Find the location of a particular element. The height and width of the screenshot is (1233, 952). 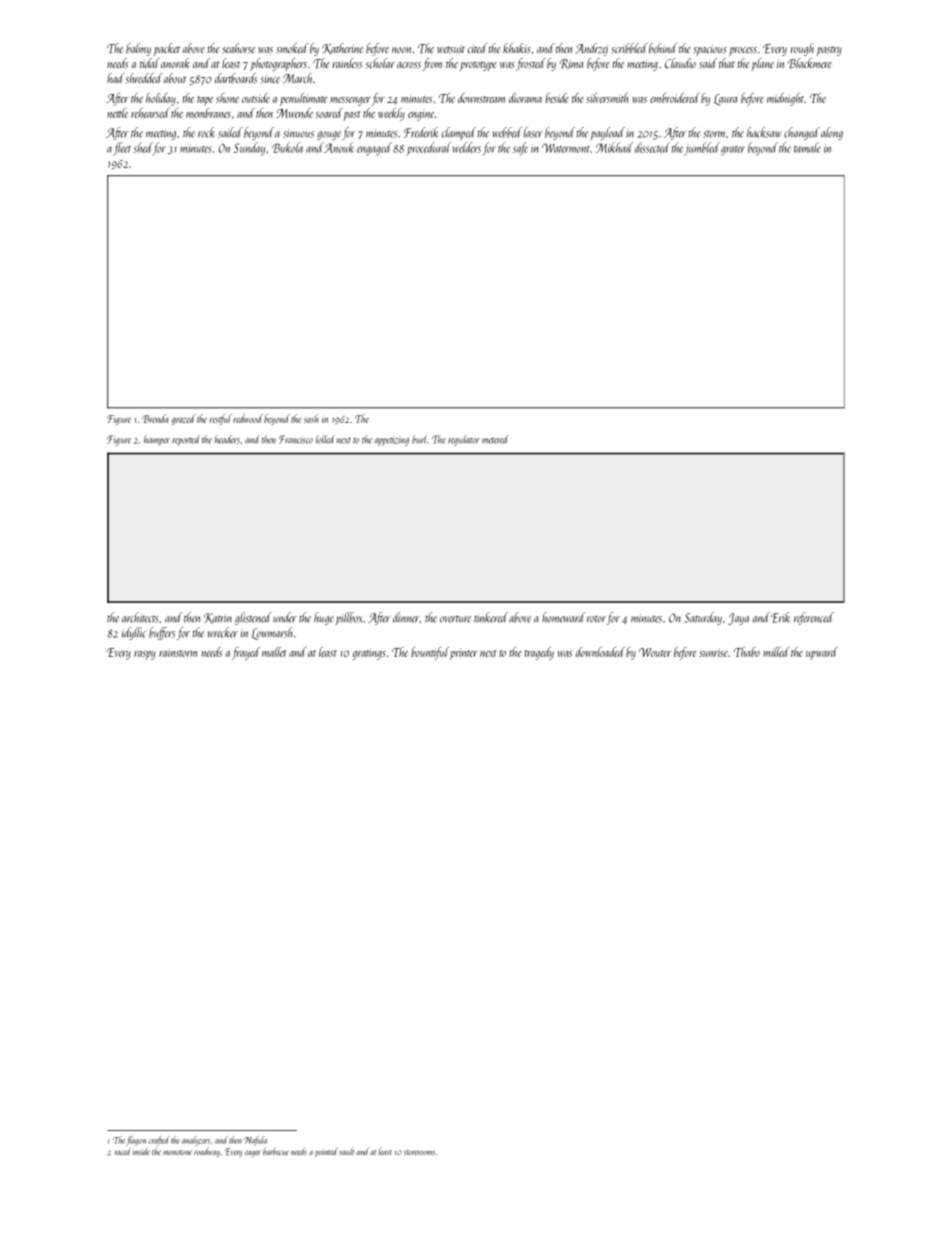

Blackmere is located at coordinates (810, 63).
